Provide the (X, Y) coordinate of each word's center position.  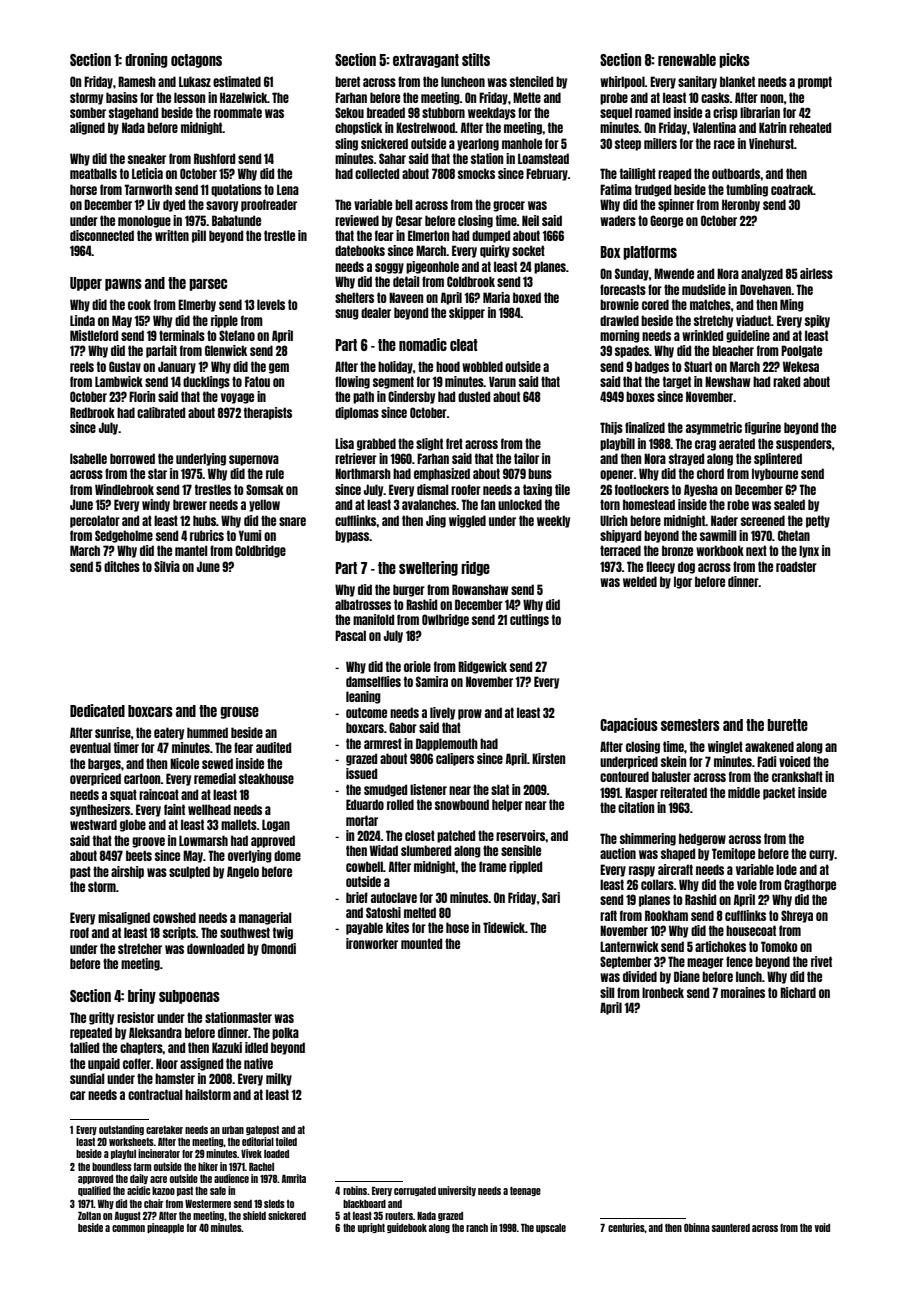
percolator (95, 521)
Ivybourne (775, 474)
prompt (815, 82)
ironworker (372, 943)
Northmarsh (363, 473)
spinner (676, 205)
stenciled (531, 81)
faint (174, 809)
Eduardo (365, 804)
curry (822, 855)
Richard (798, 992)
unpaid (104, 1064)
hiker (208, 1166)
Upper (86, 284)
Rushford (214, 158)
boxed (527, 297)
